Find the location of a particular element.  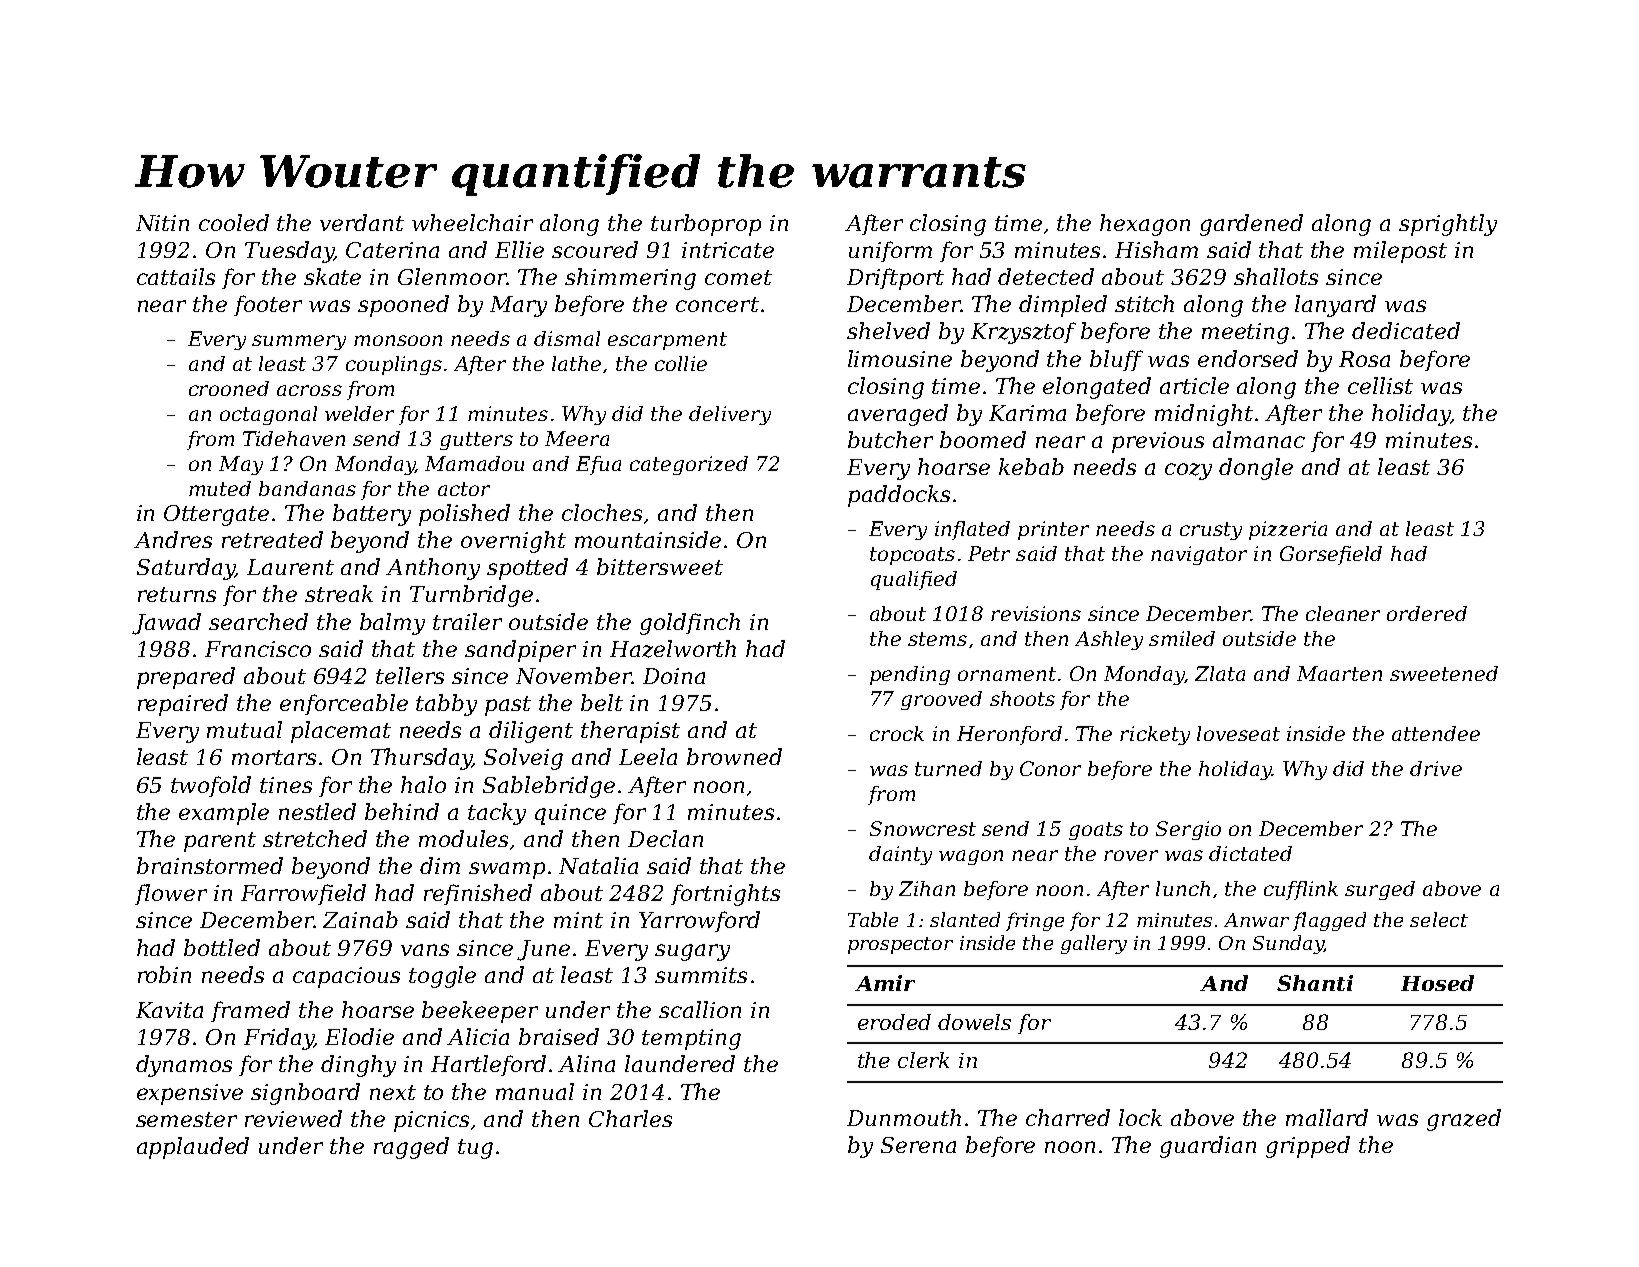

applauded is located at coordinates (193, 1148).
